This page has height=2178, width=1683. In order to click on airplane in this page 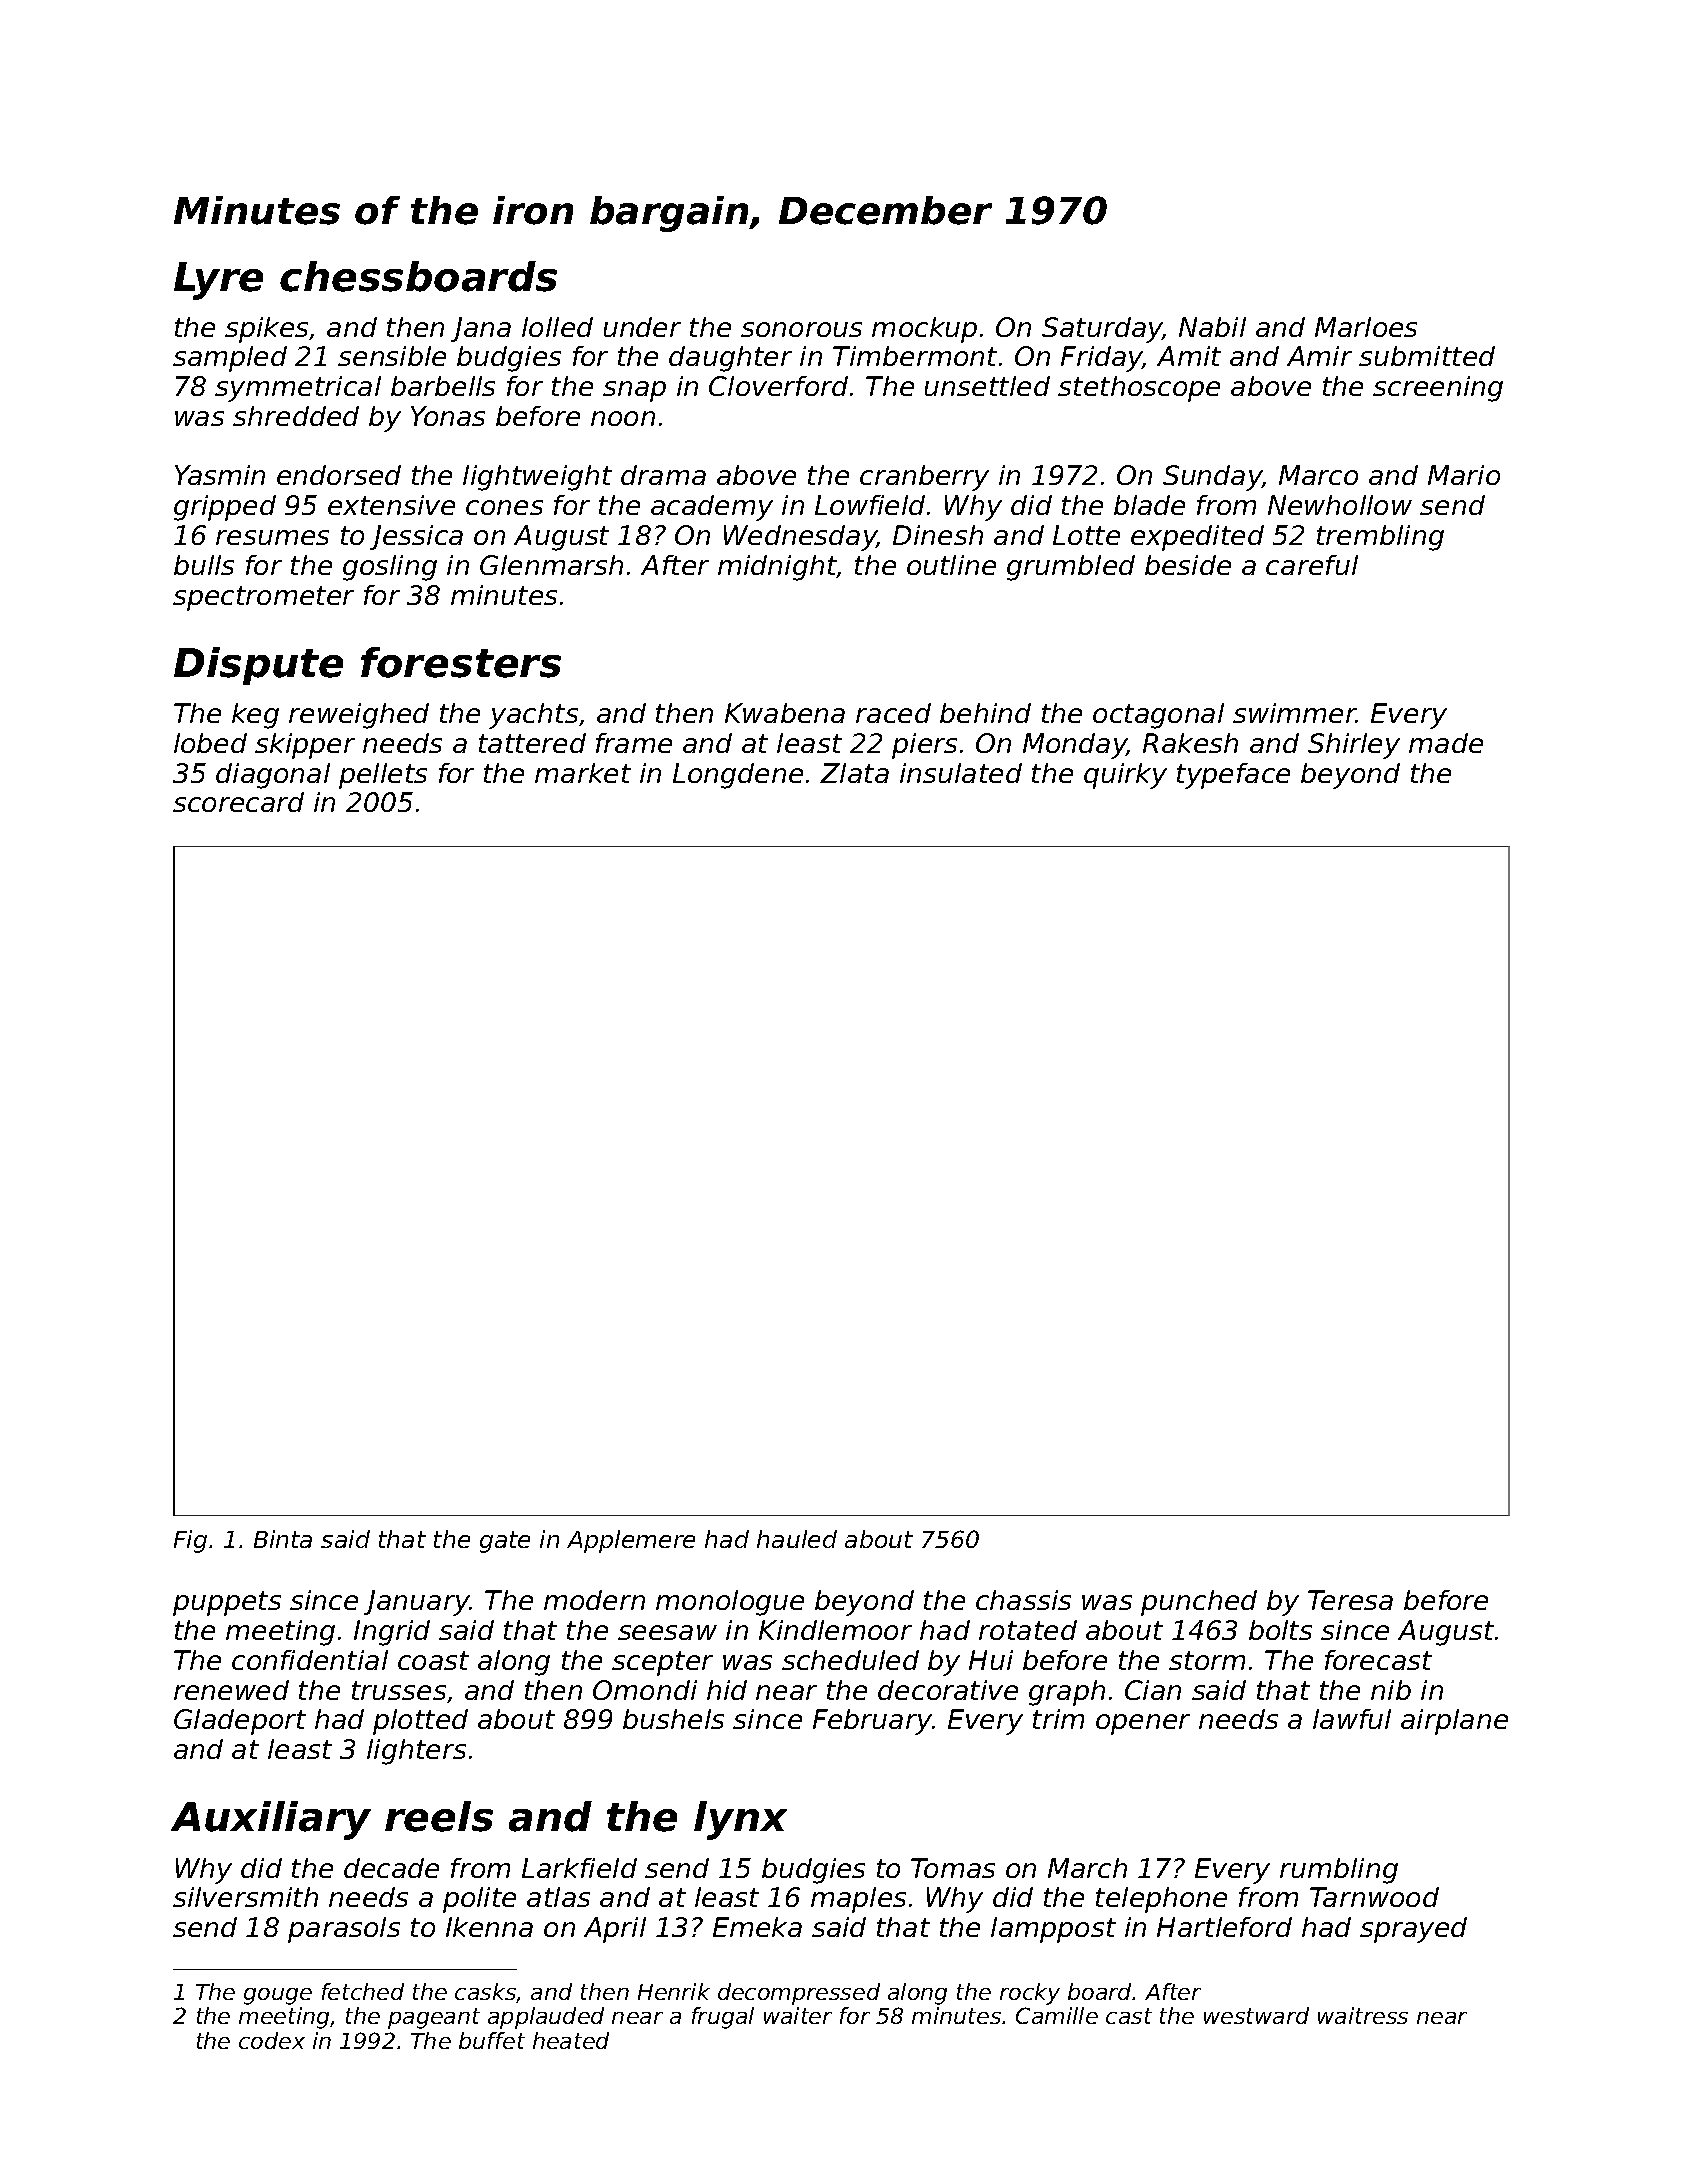, I will do `click(1454, 1722)`.
